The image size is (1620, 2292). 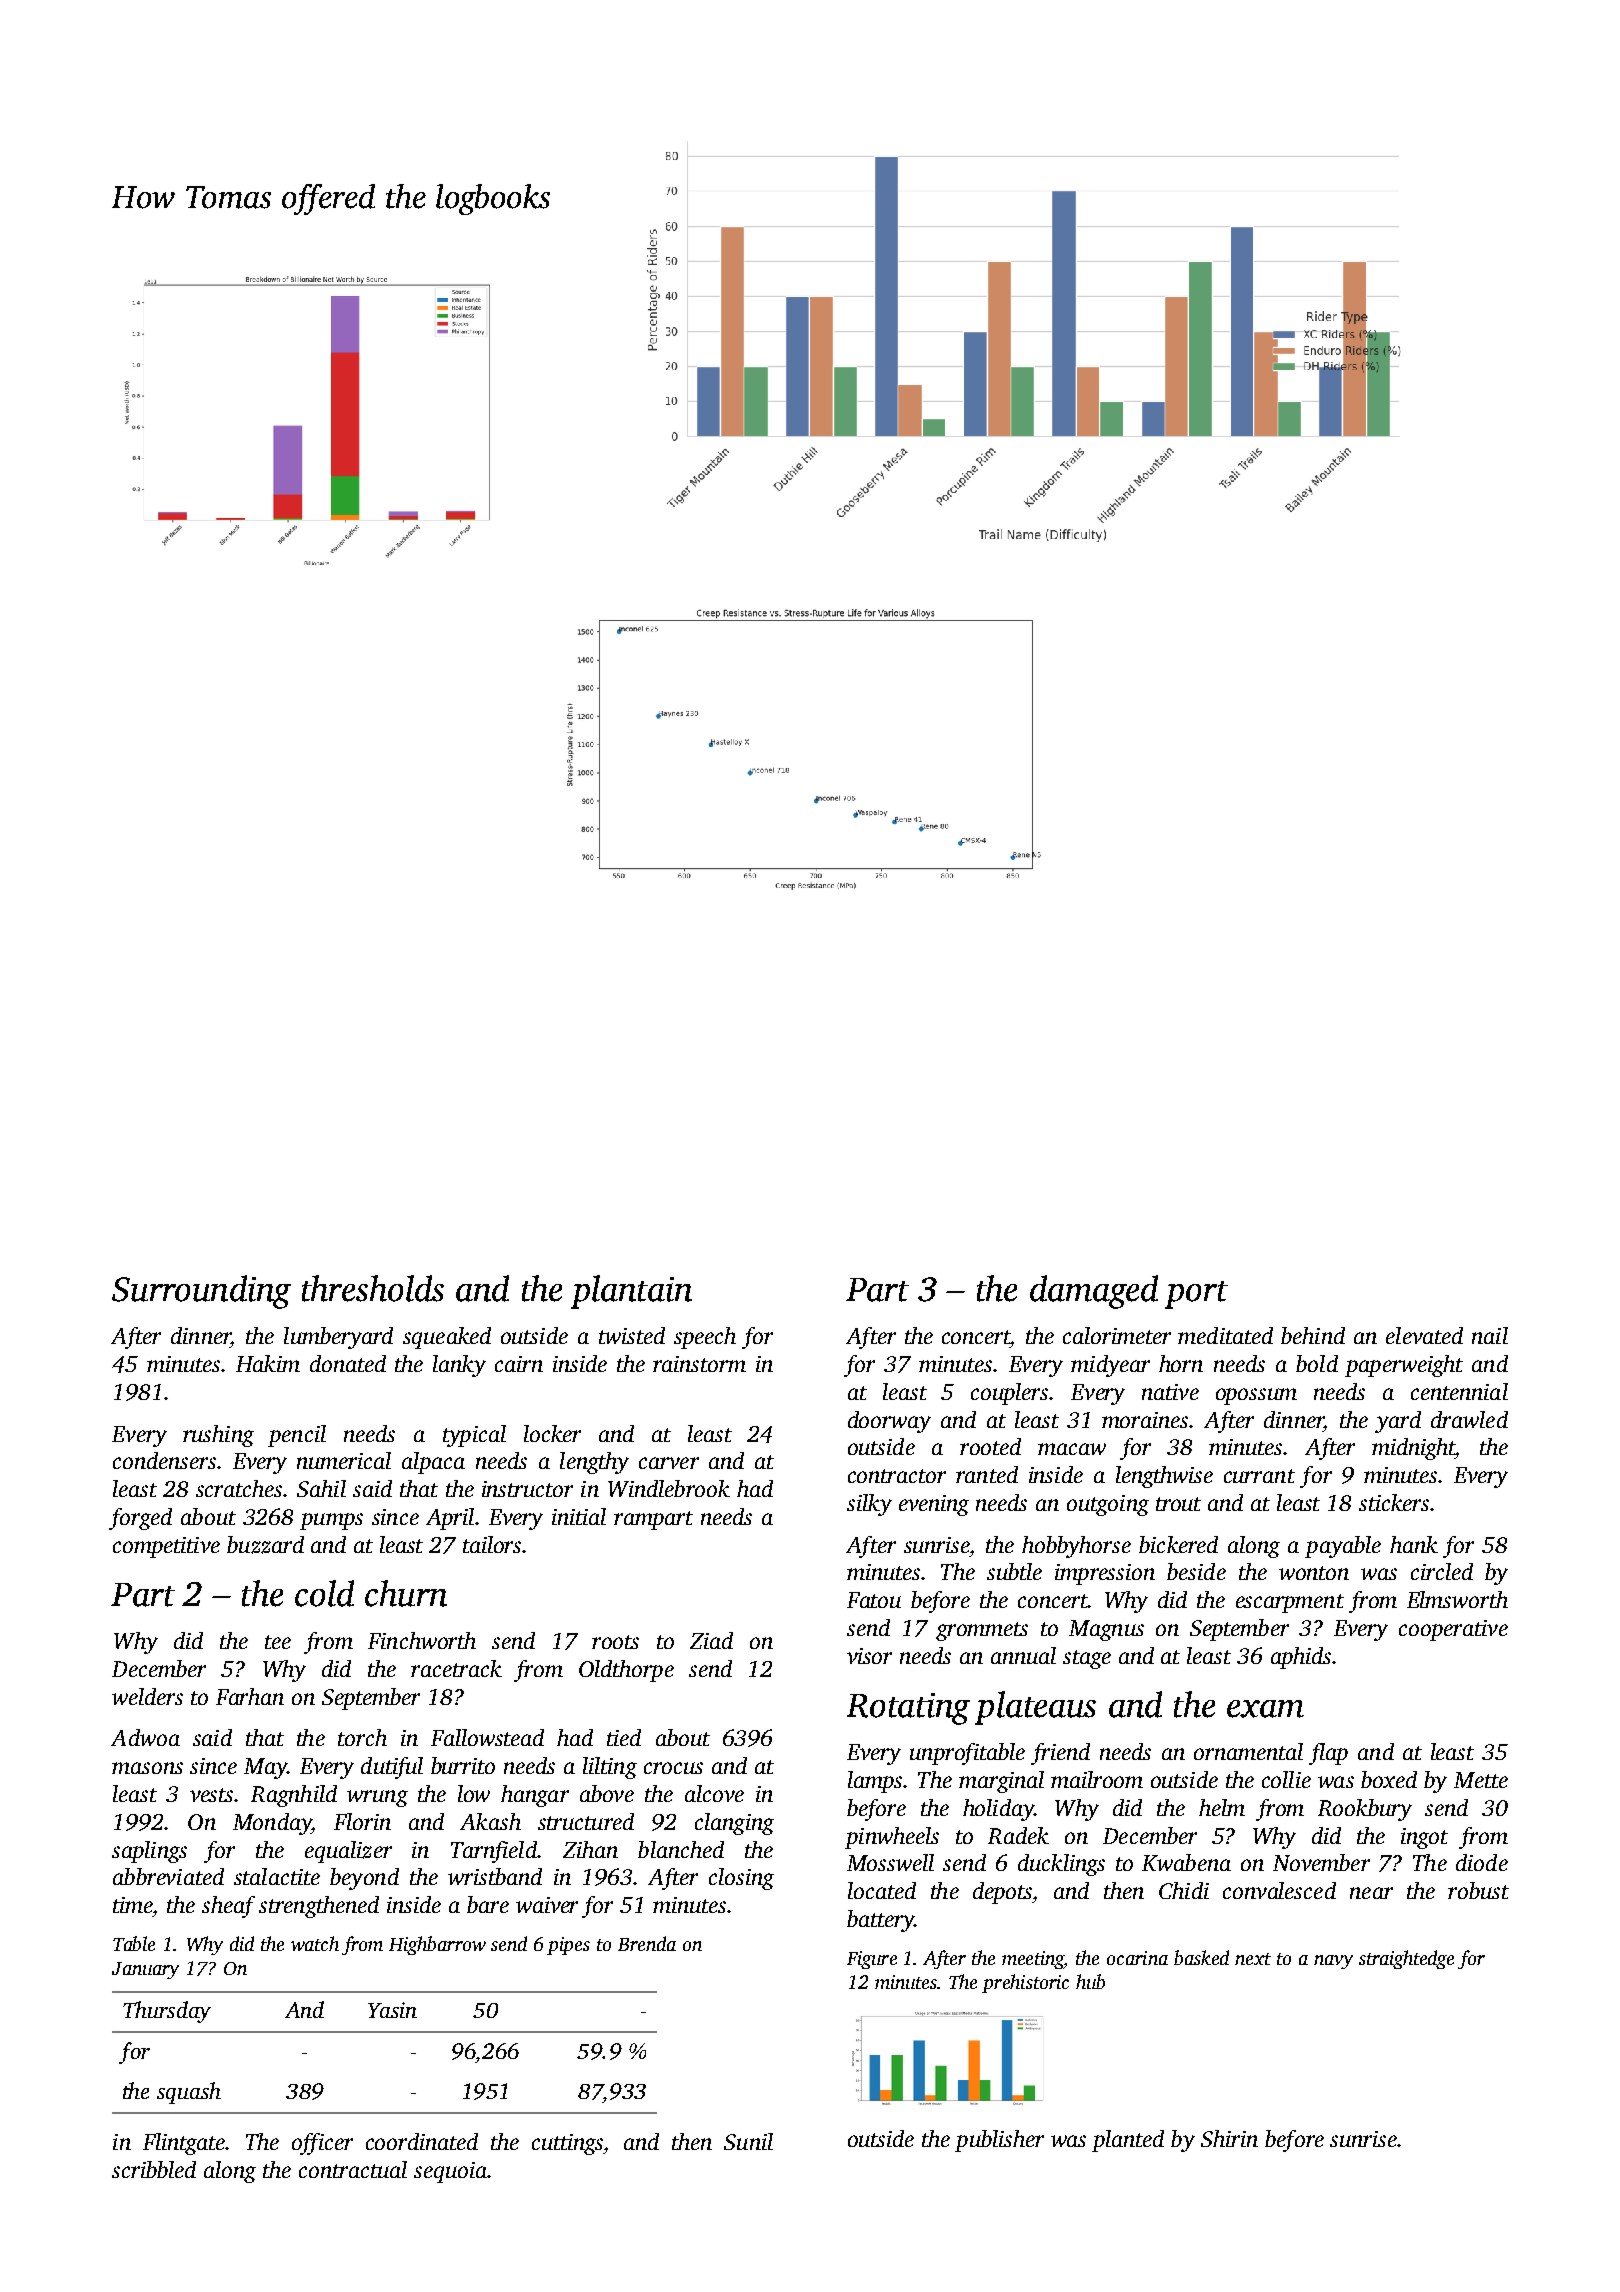 I want to click on evening, so click(x=934, y=1505).
